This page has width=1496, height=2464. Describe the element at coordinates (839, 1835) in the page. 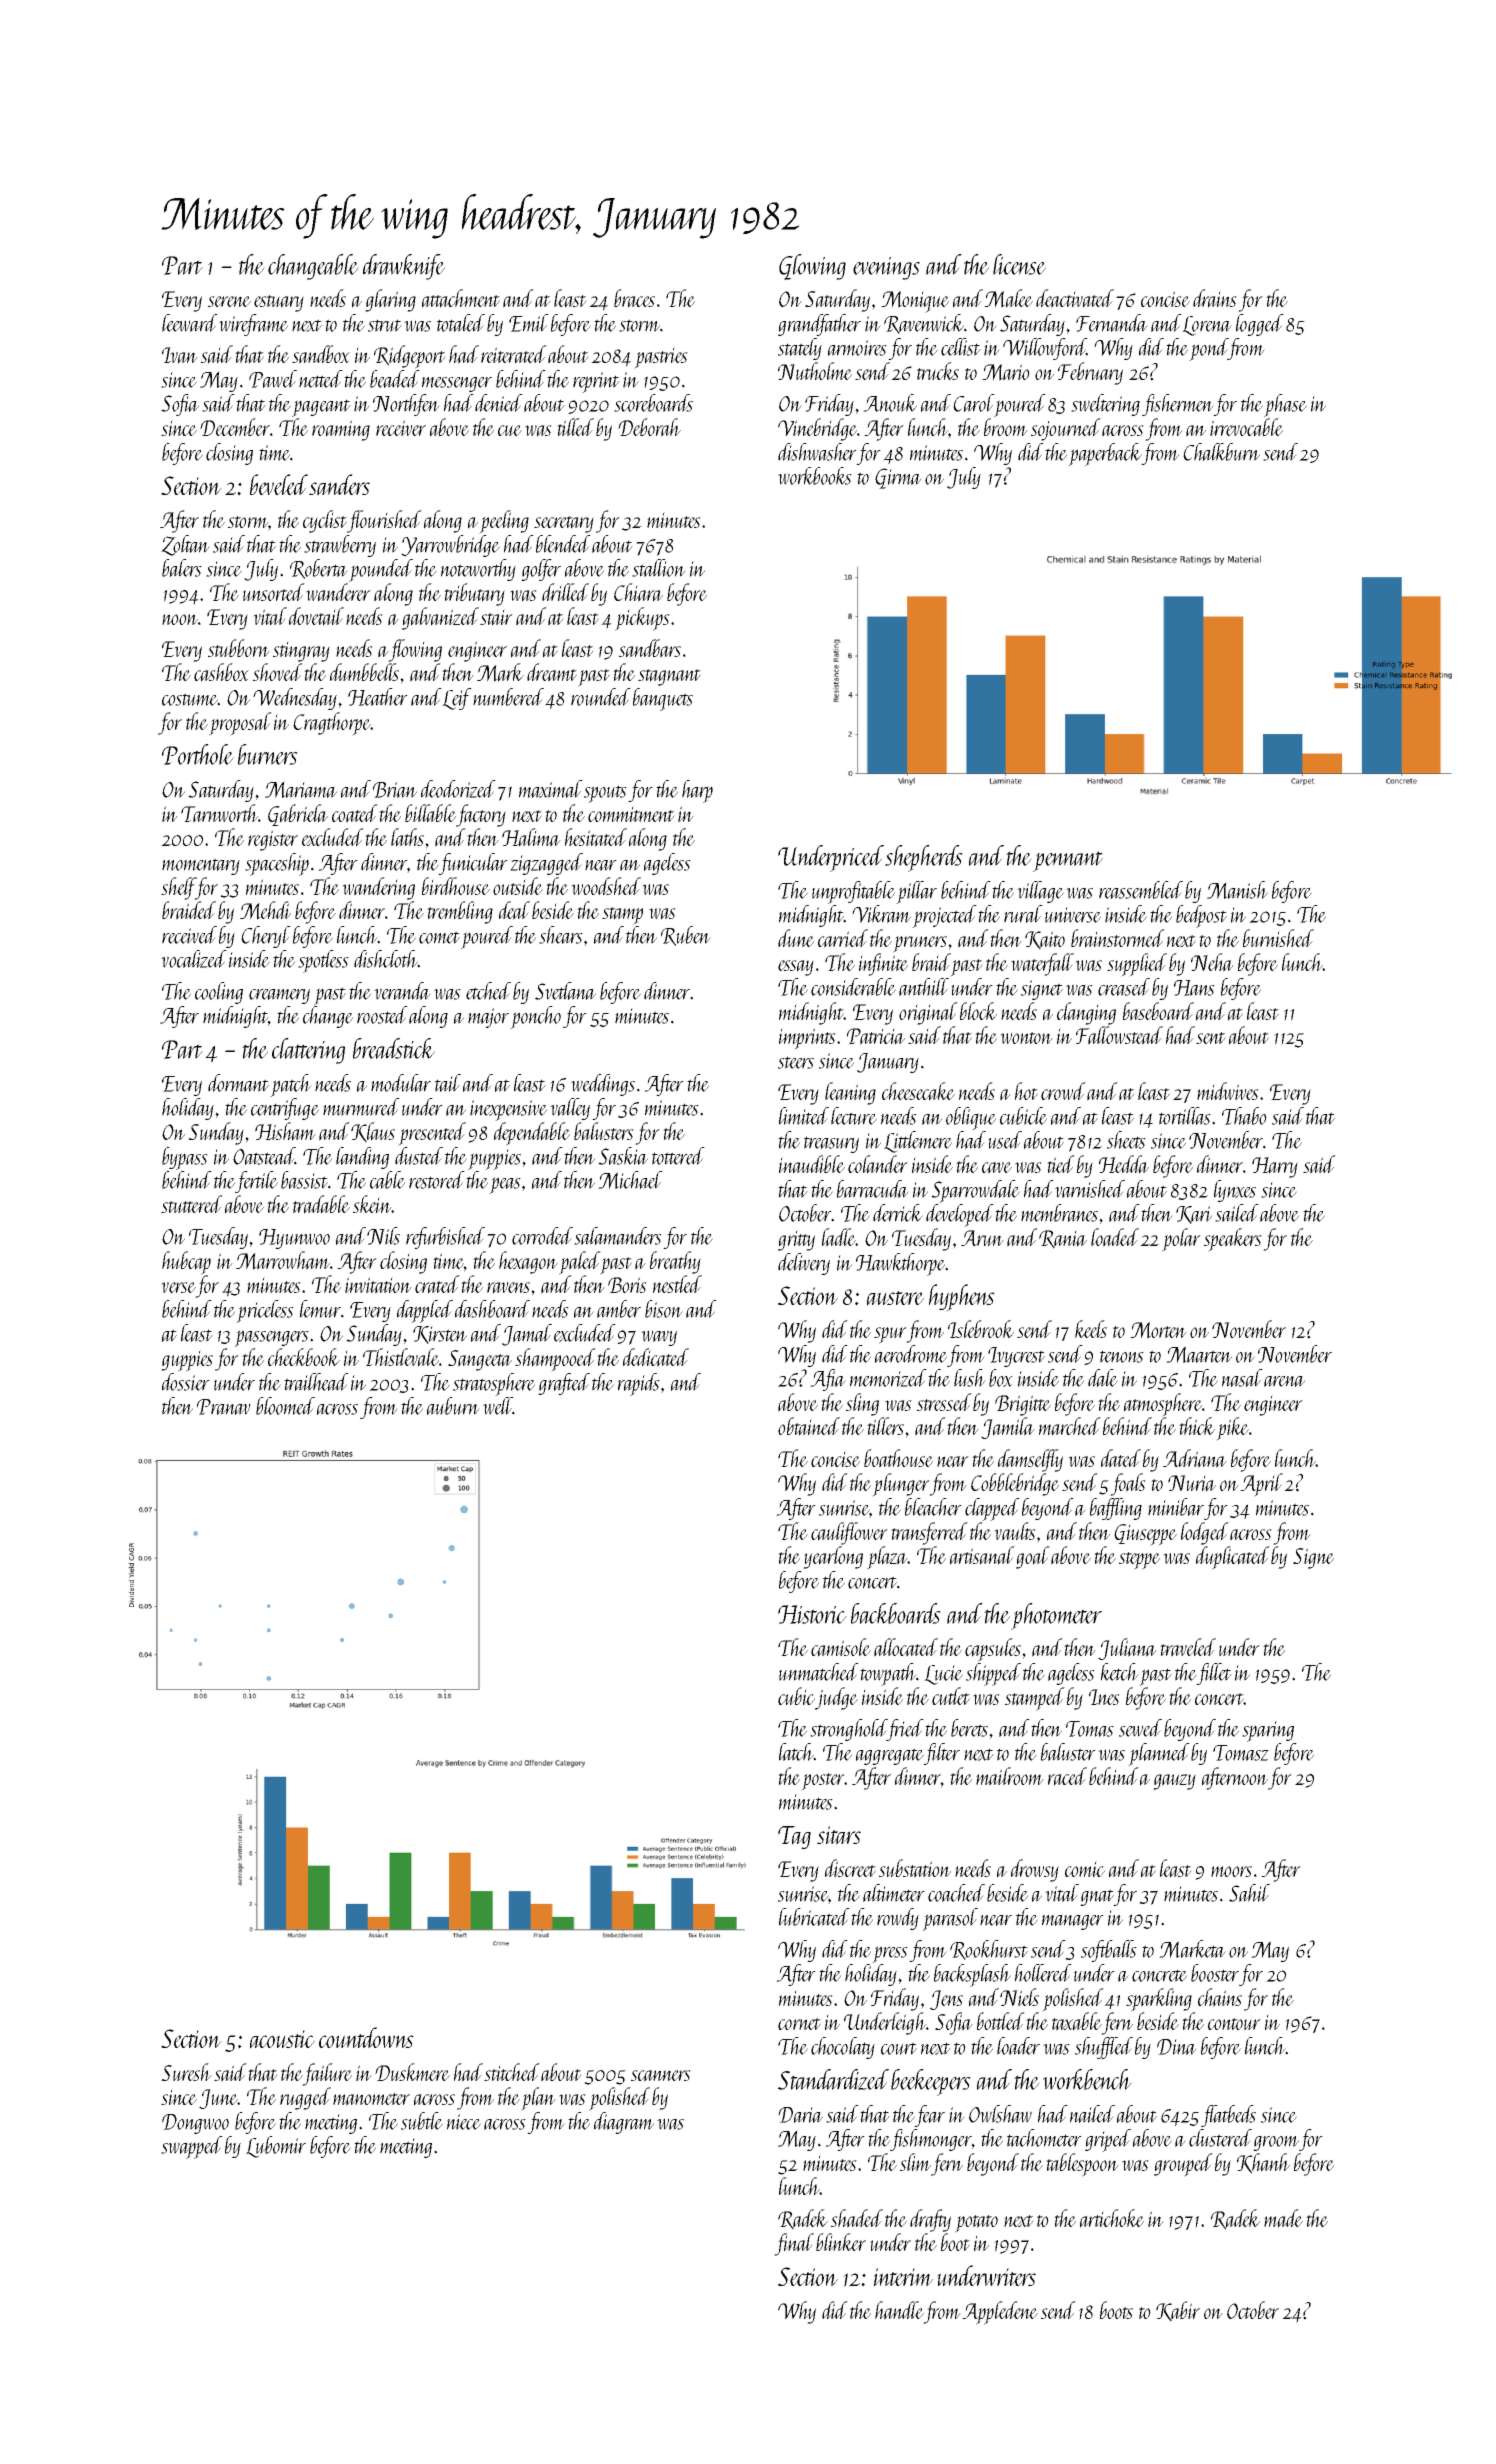

I see `sitars` at that location.
